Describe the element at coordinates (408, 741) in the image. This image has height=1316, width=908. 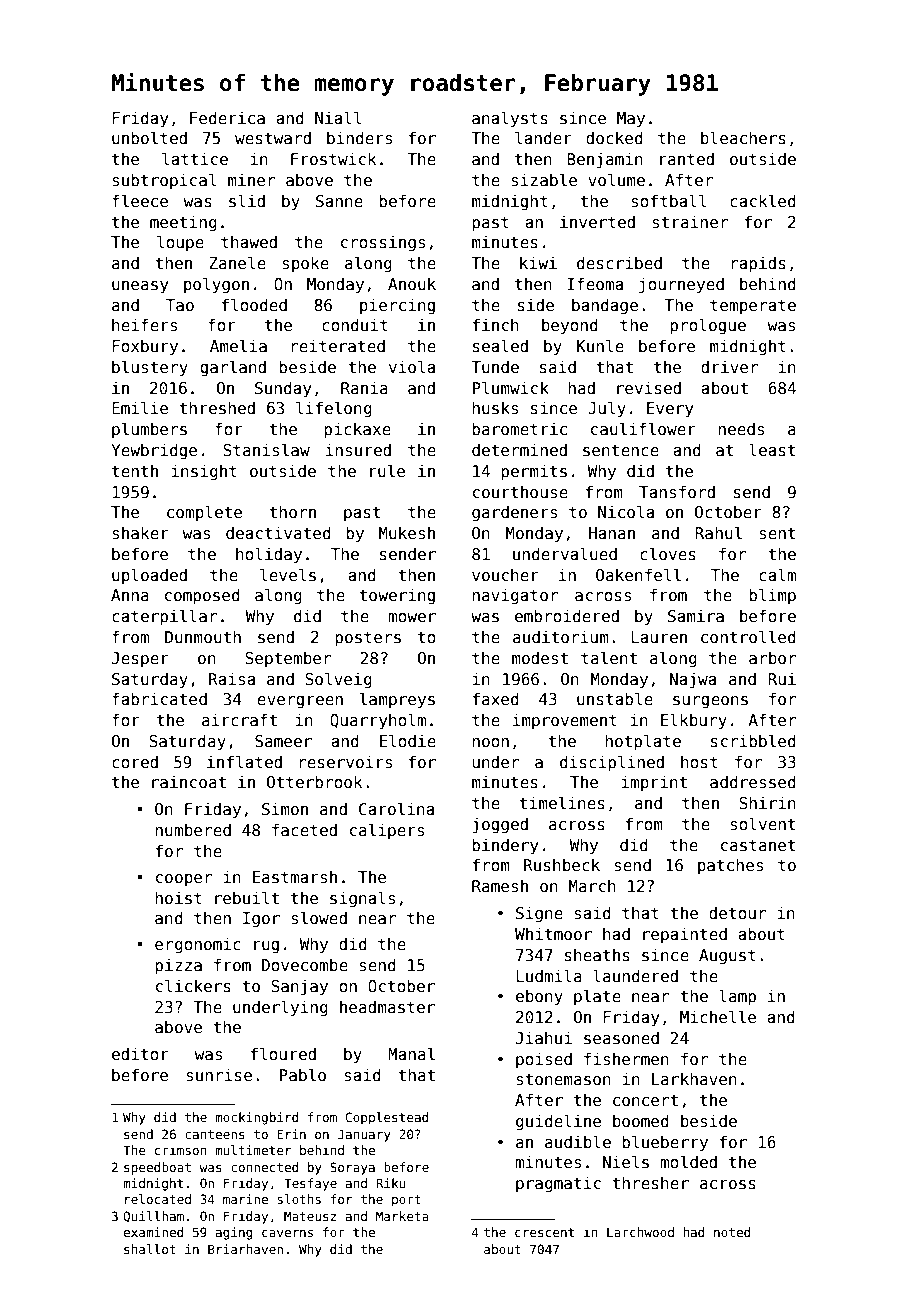
I see `Elodie` at that location.
